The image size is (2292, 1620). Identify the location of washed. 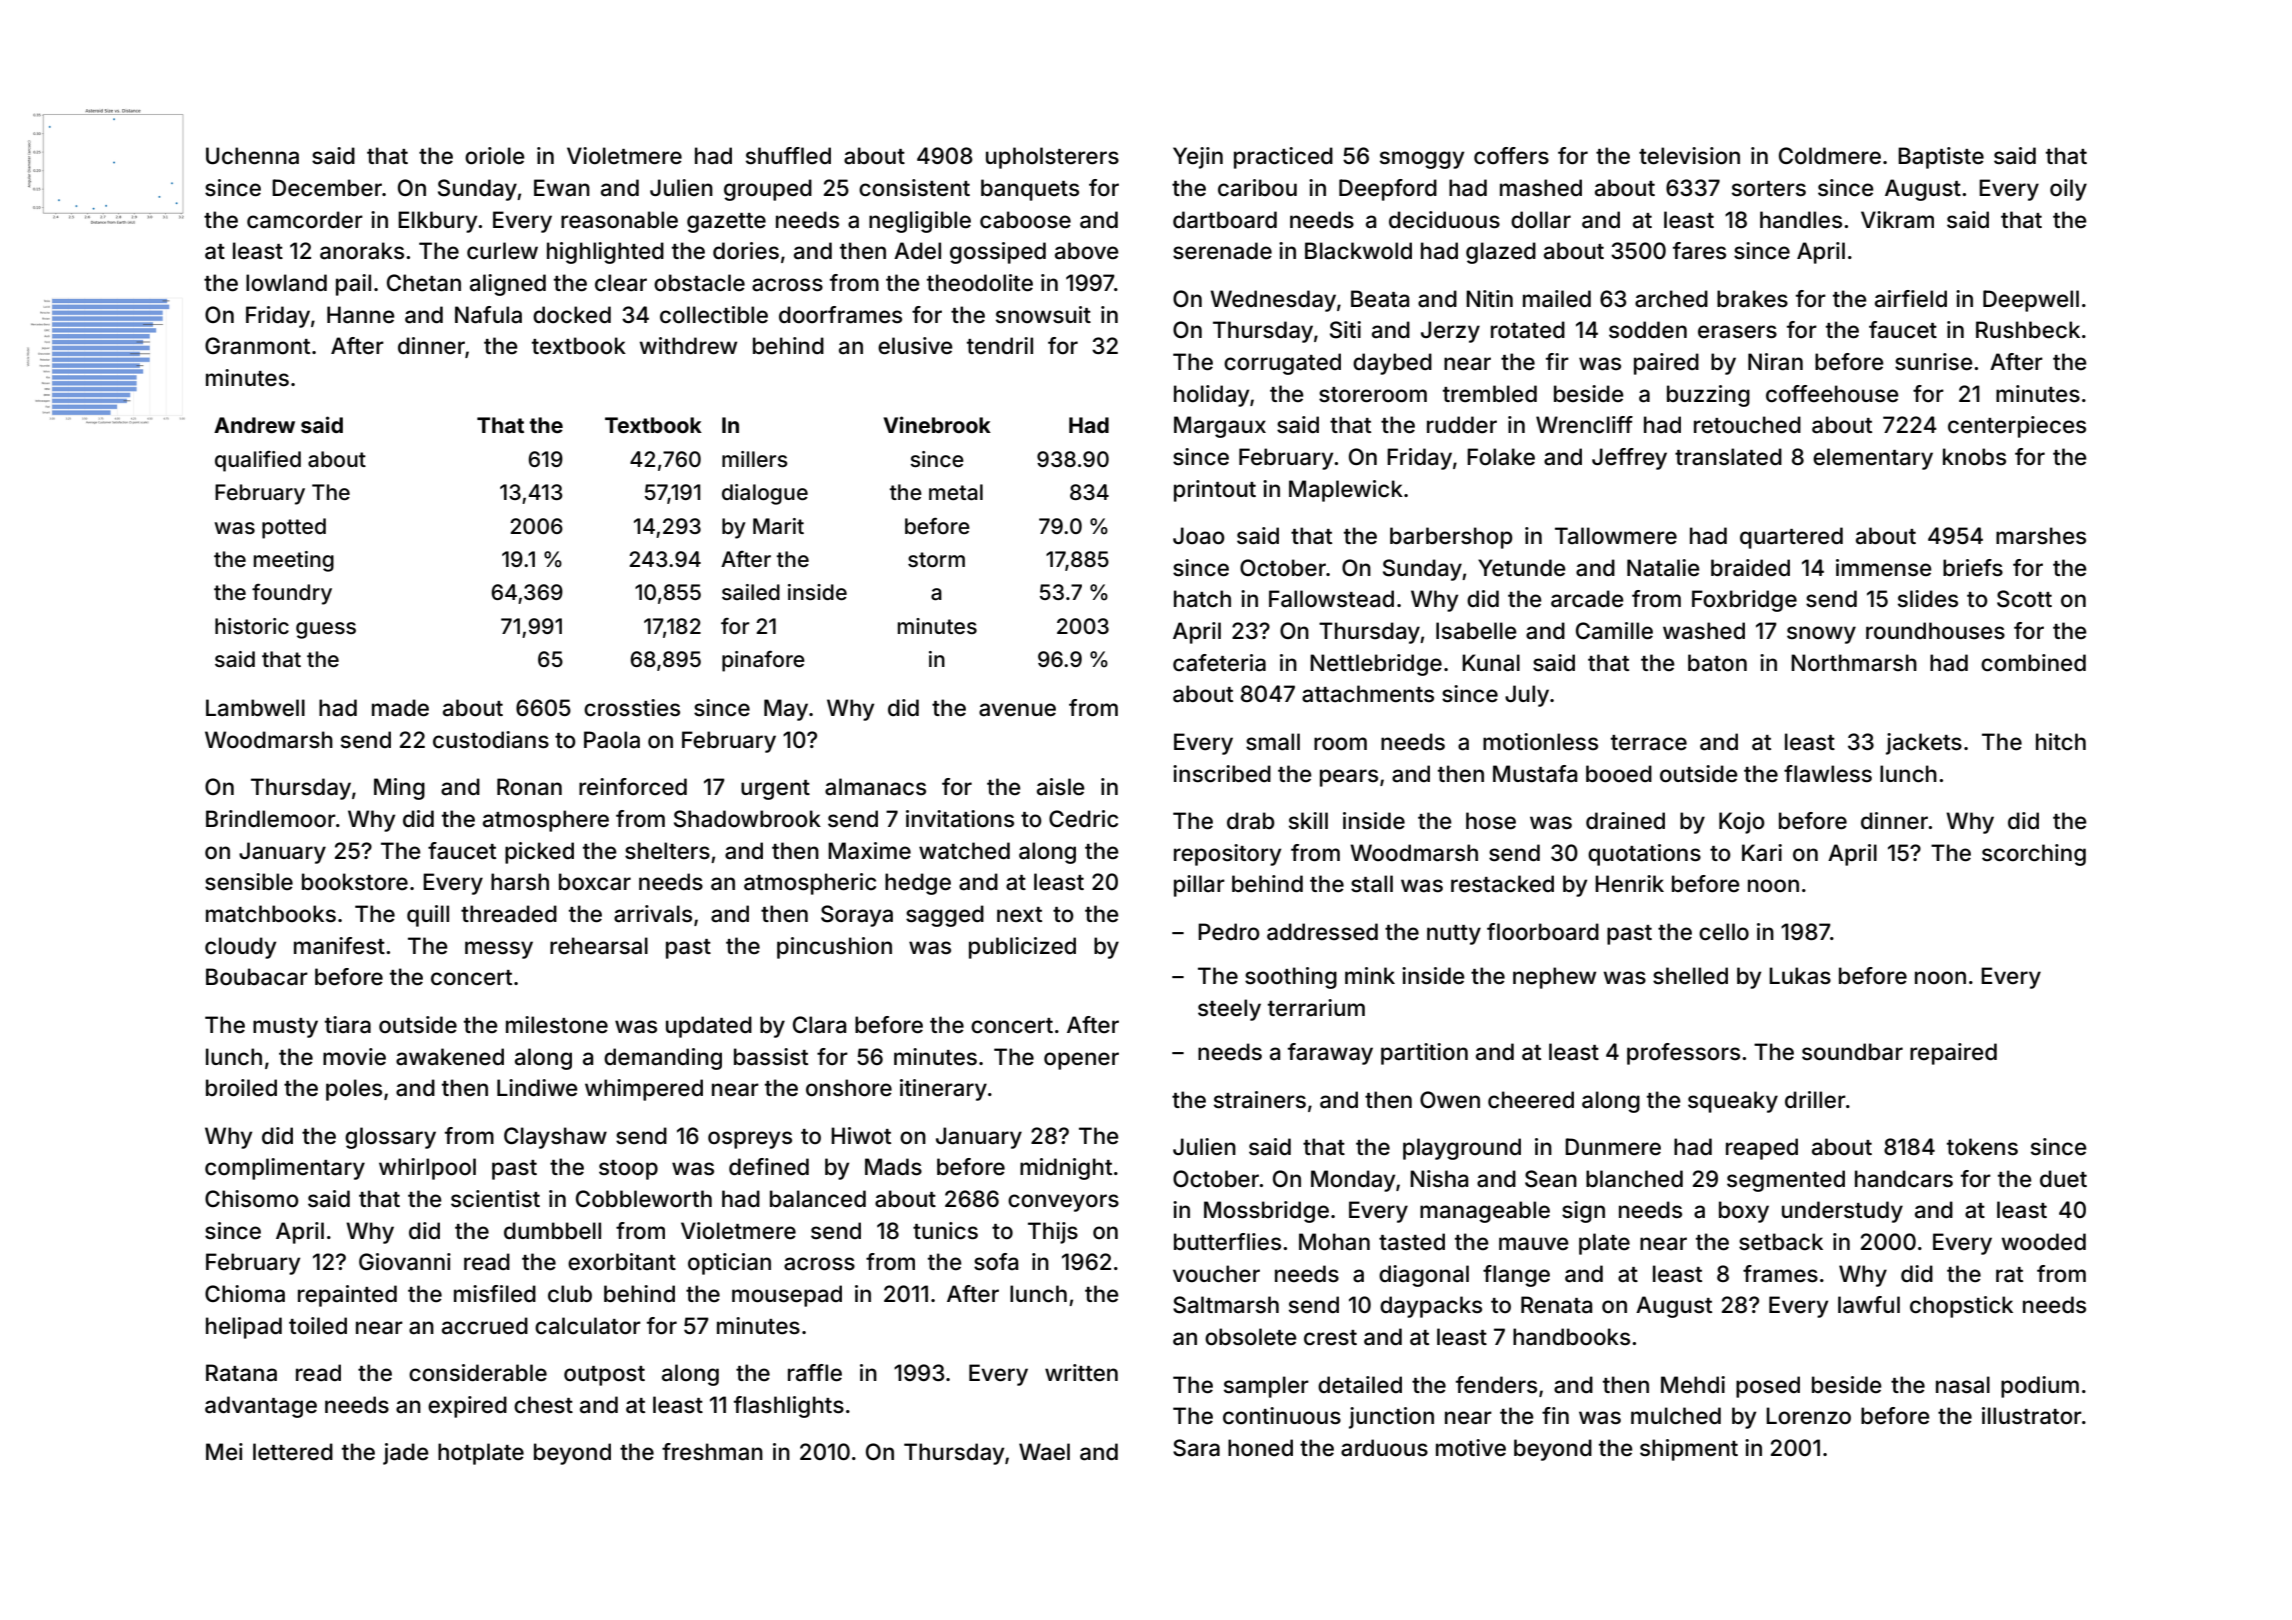
(1704, 631).
